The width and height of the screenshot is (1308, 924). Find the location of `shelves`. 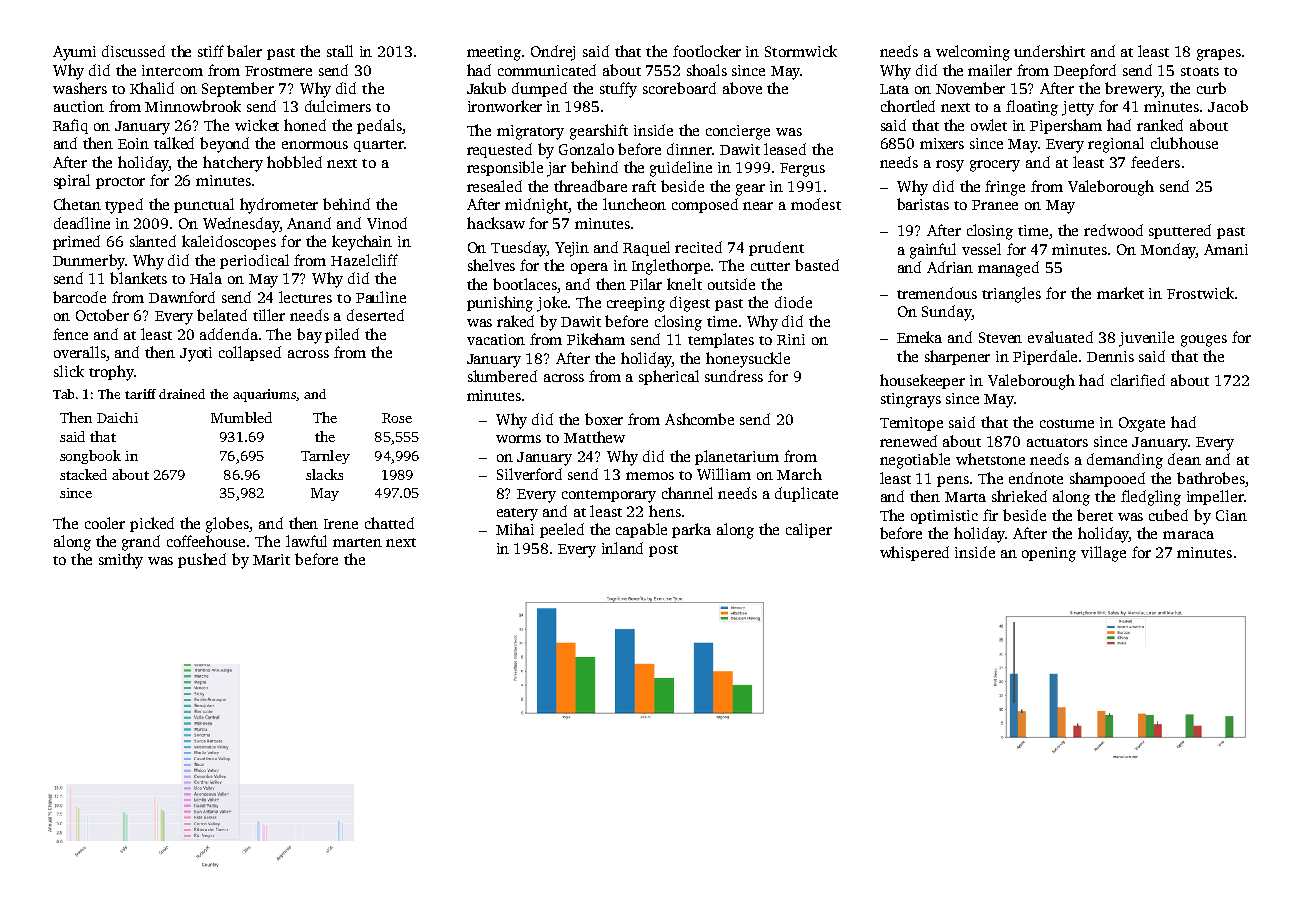

shelves is located at coordinates (491, 265).
